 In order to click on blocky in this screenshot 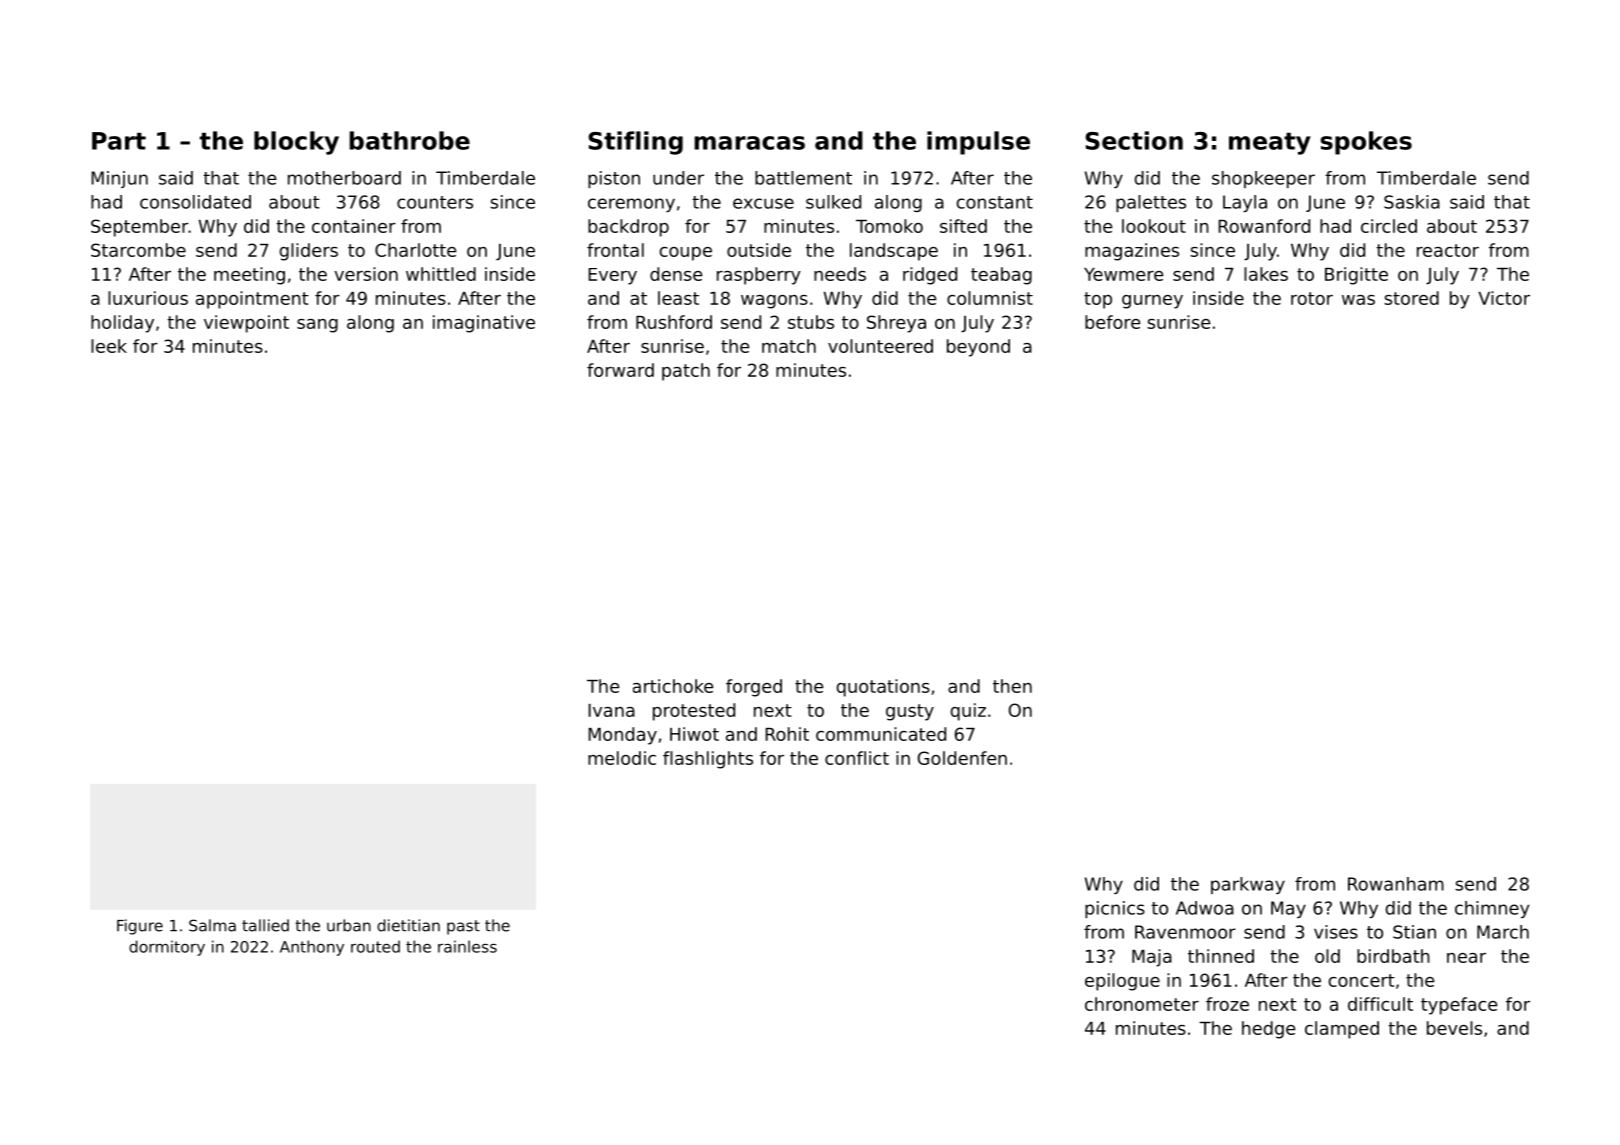, I will do `click(296, 143)`.
